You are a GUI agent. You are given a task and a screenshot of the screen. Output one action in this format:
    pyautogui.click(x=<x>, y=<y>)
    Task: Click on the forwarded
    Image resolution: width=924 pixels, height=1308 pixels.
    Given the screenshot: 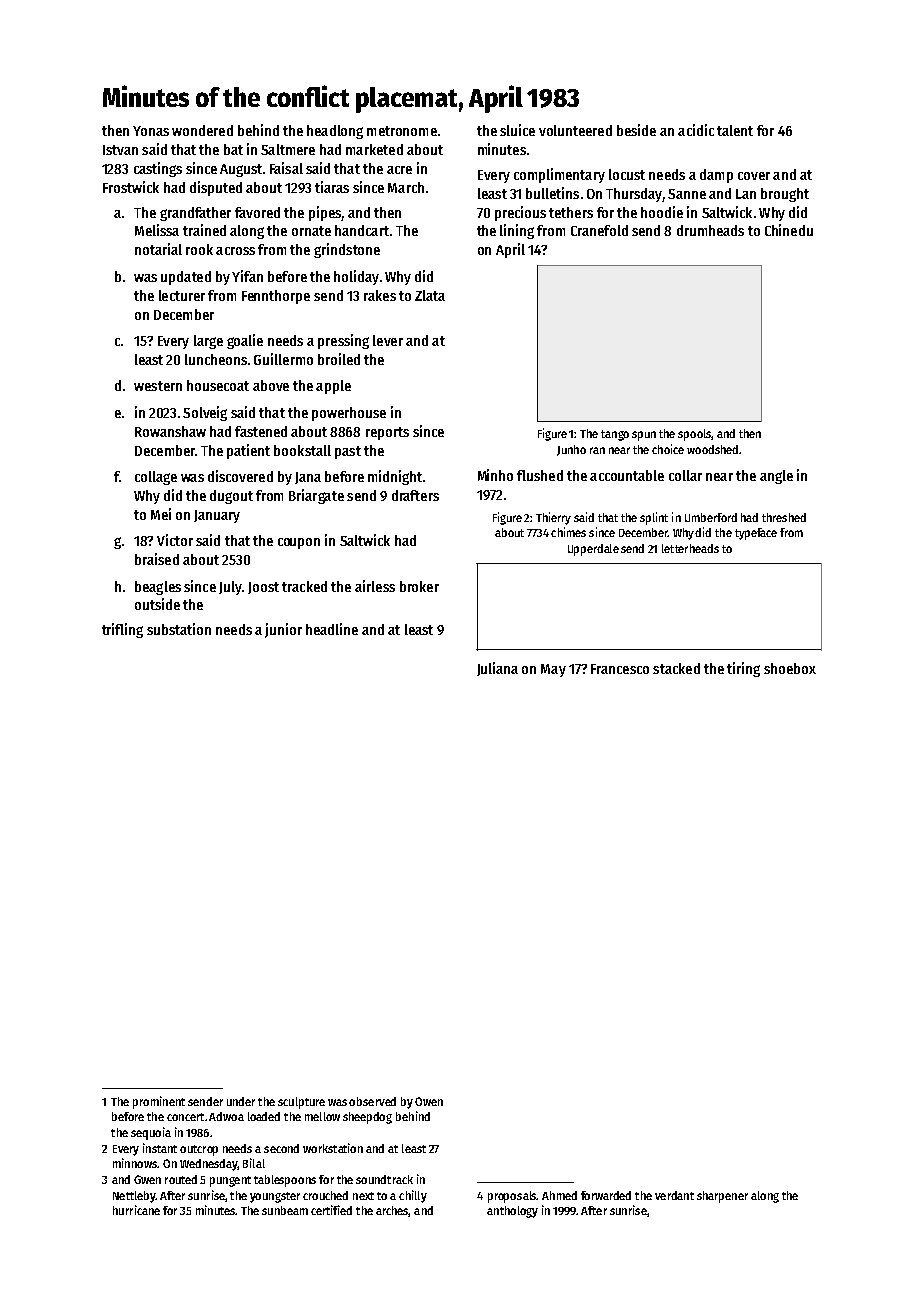 What is the action you would take?
    pyautogui.click(x=606, y=1195)
